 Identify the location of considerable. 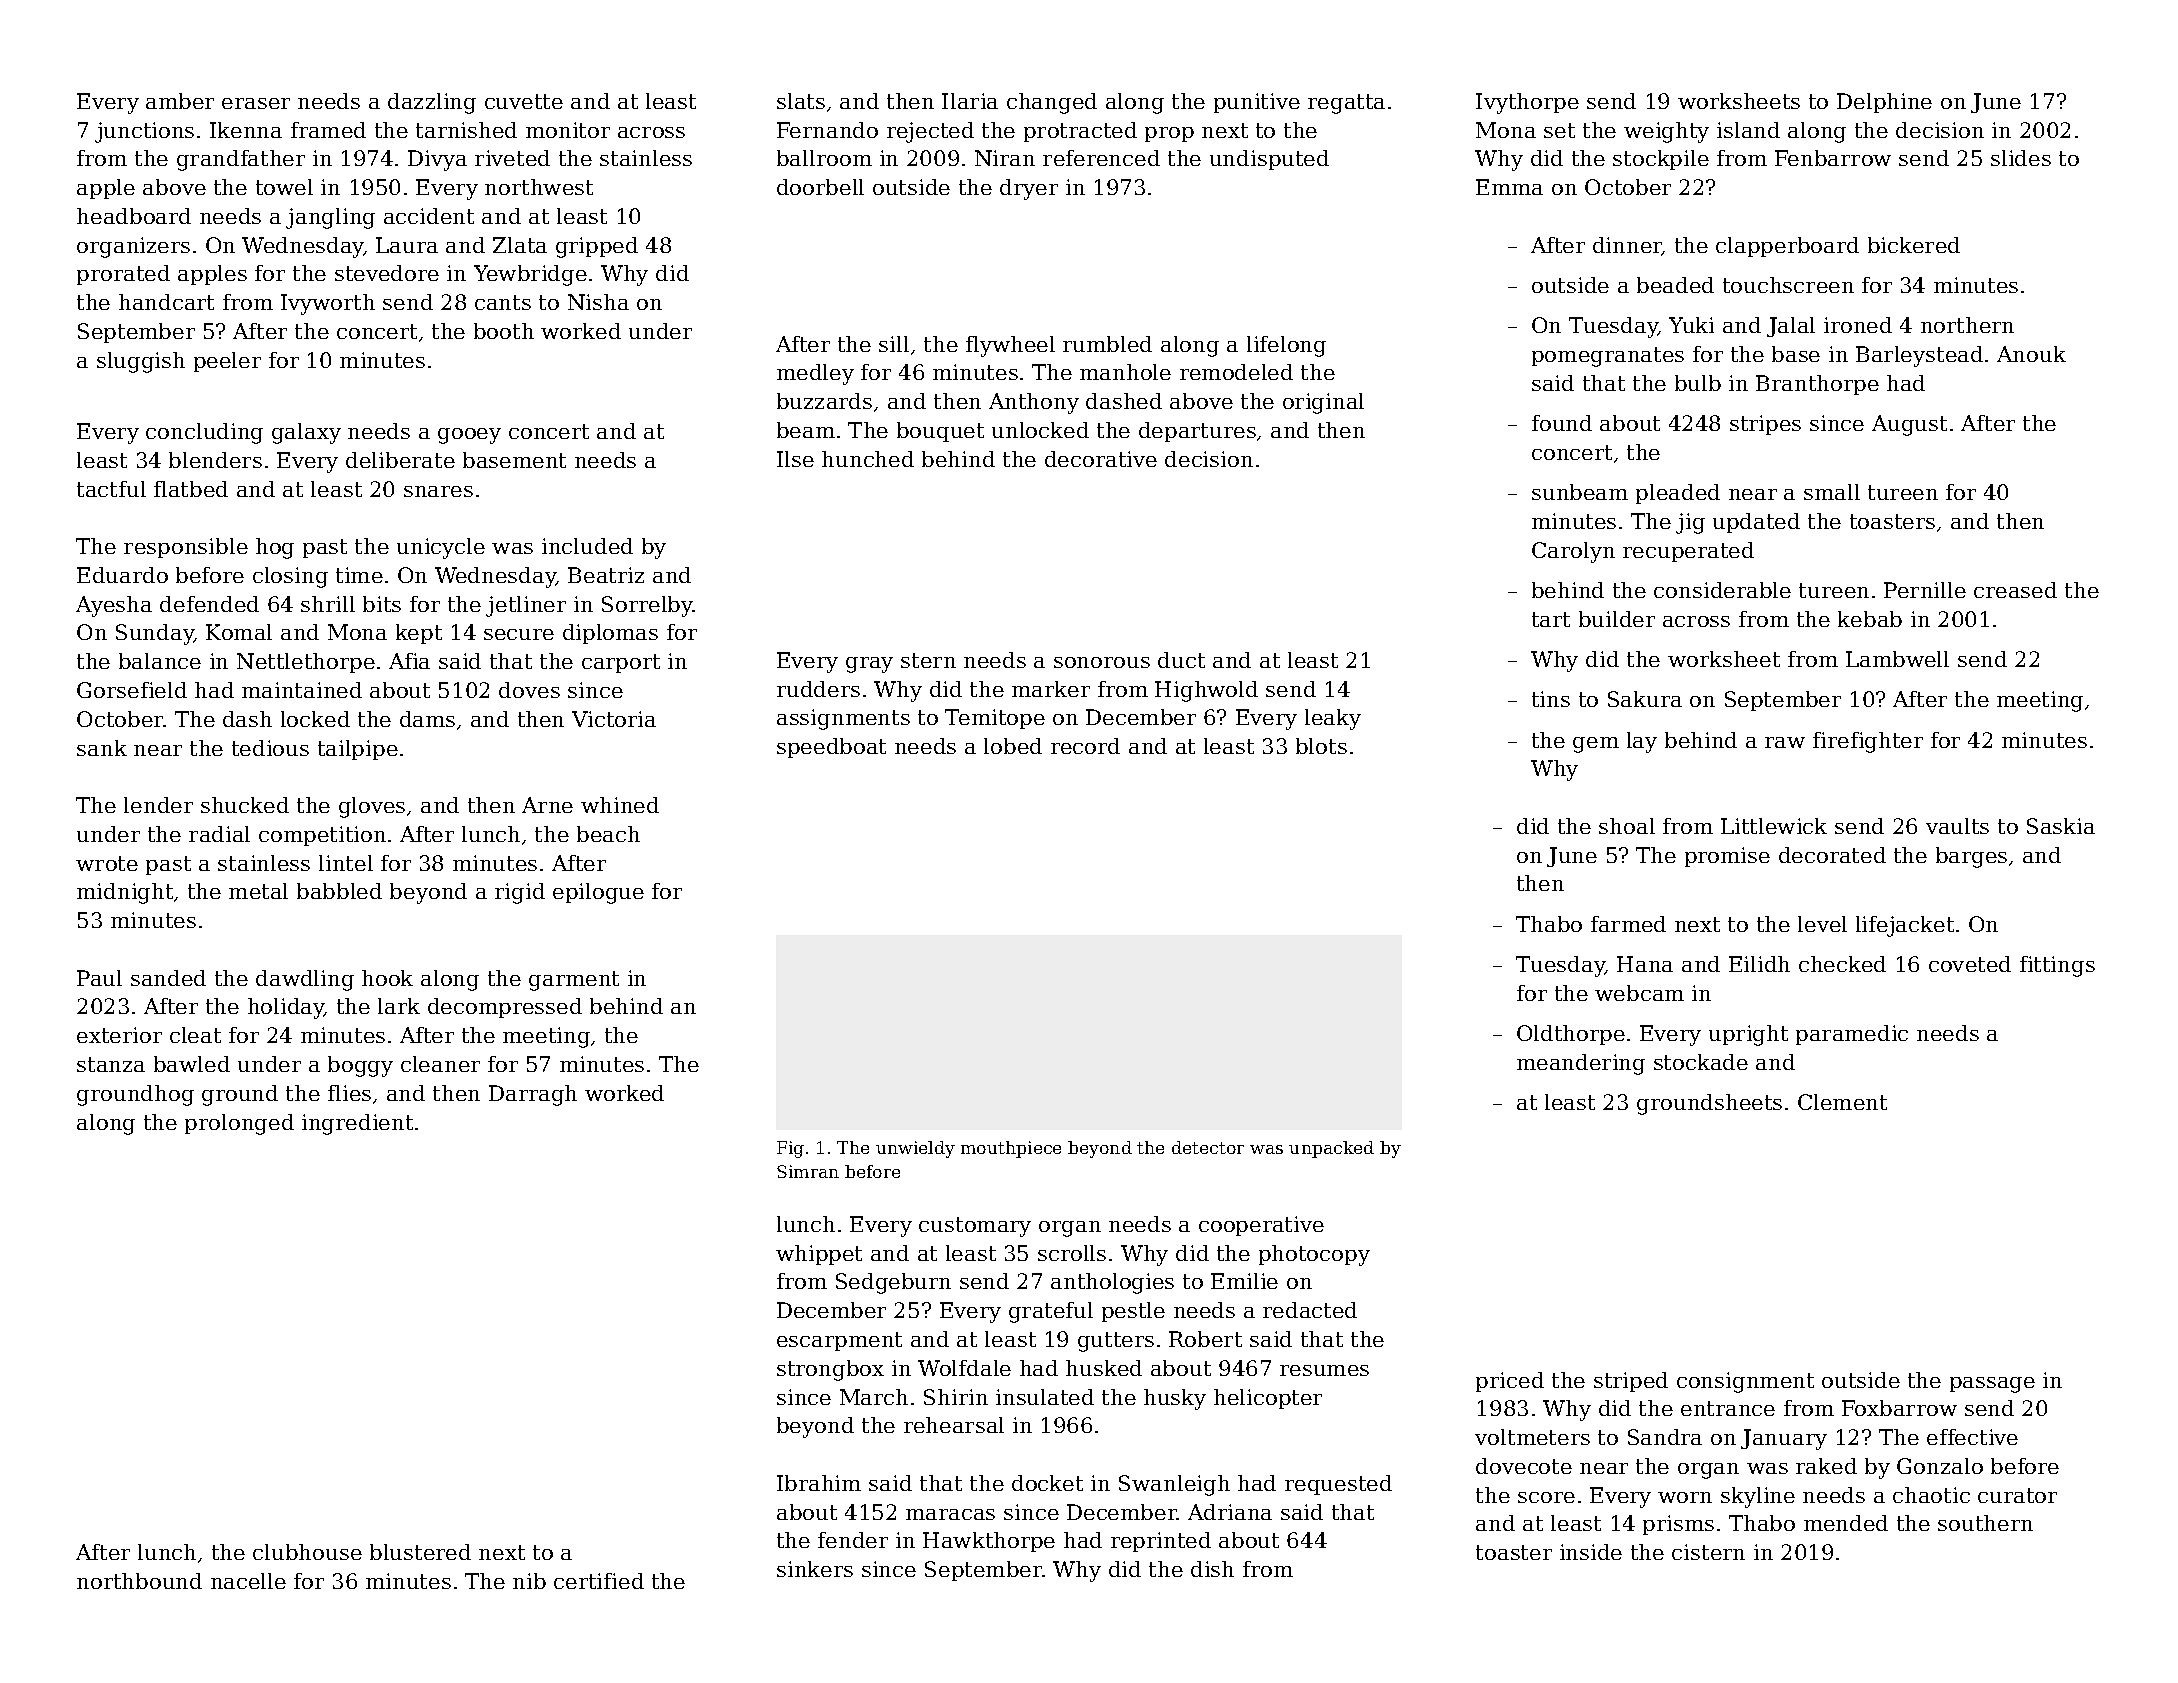
(1722, 590).
